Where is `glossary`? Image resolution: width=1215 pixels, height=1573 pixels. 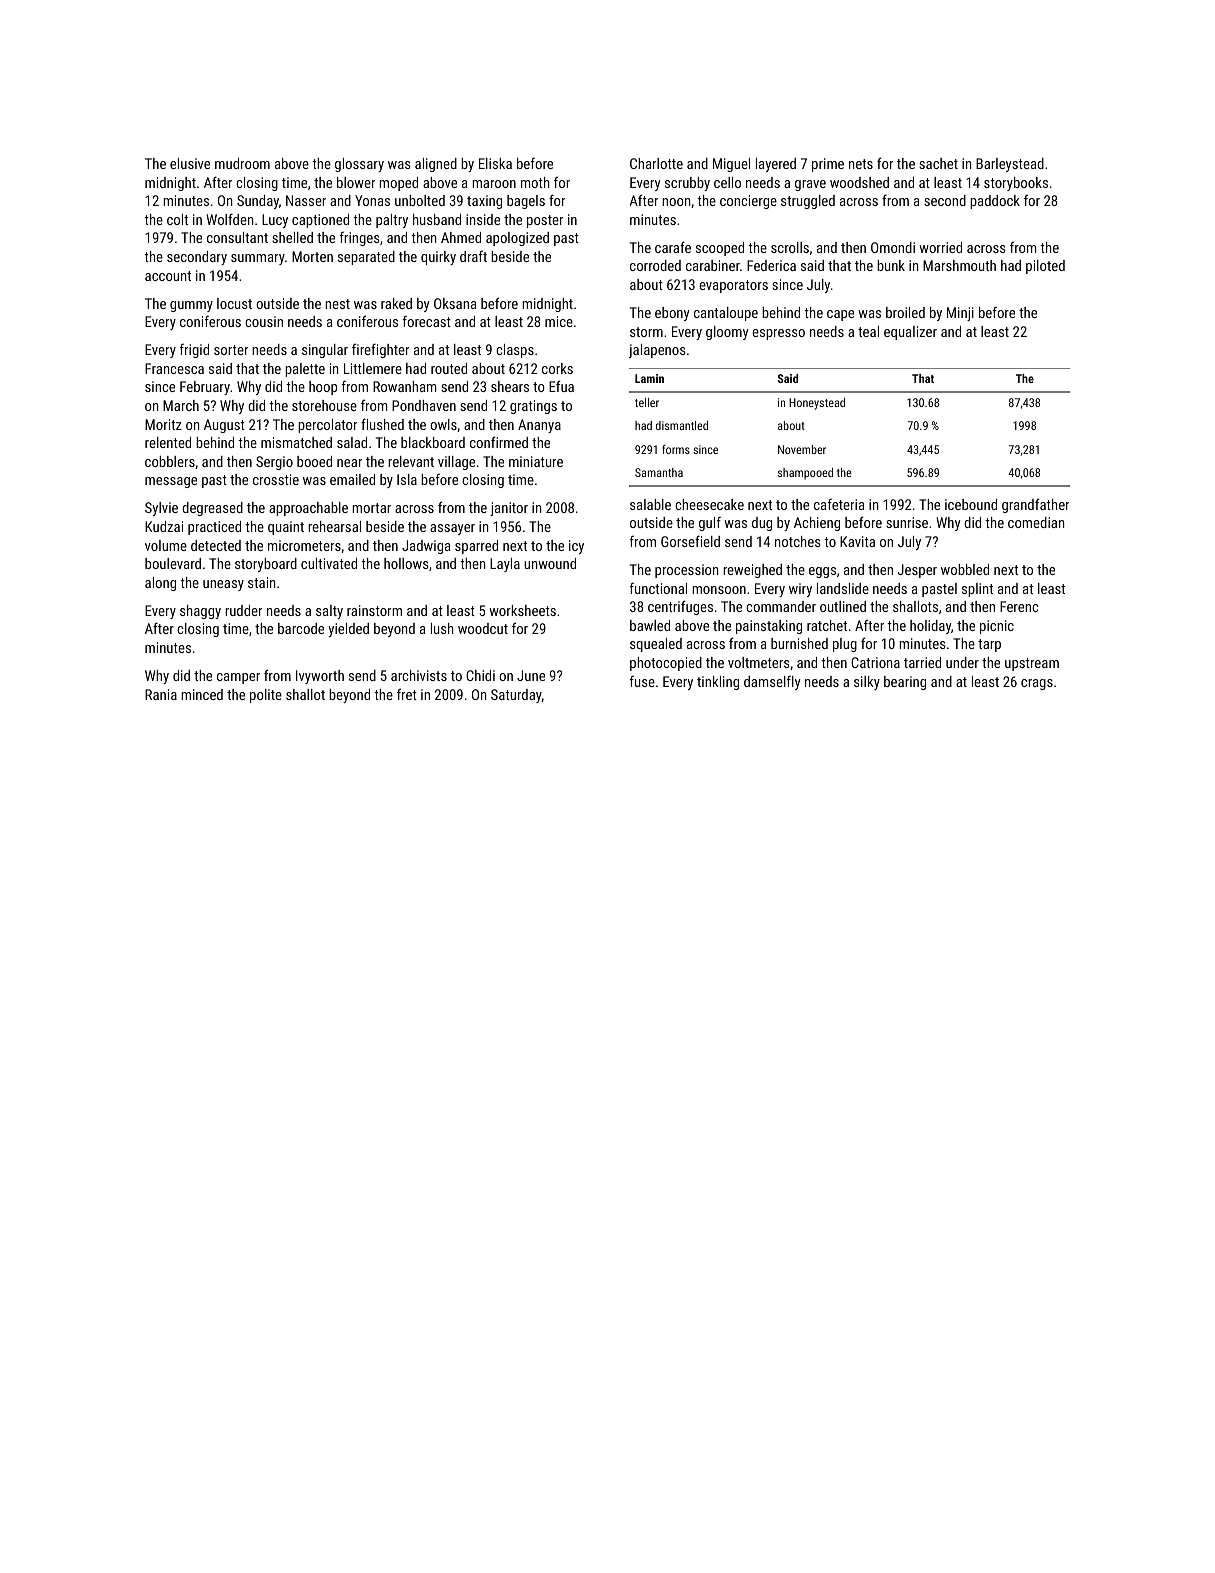 glossary is located at coordinates (359, 165).
